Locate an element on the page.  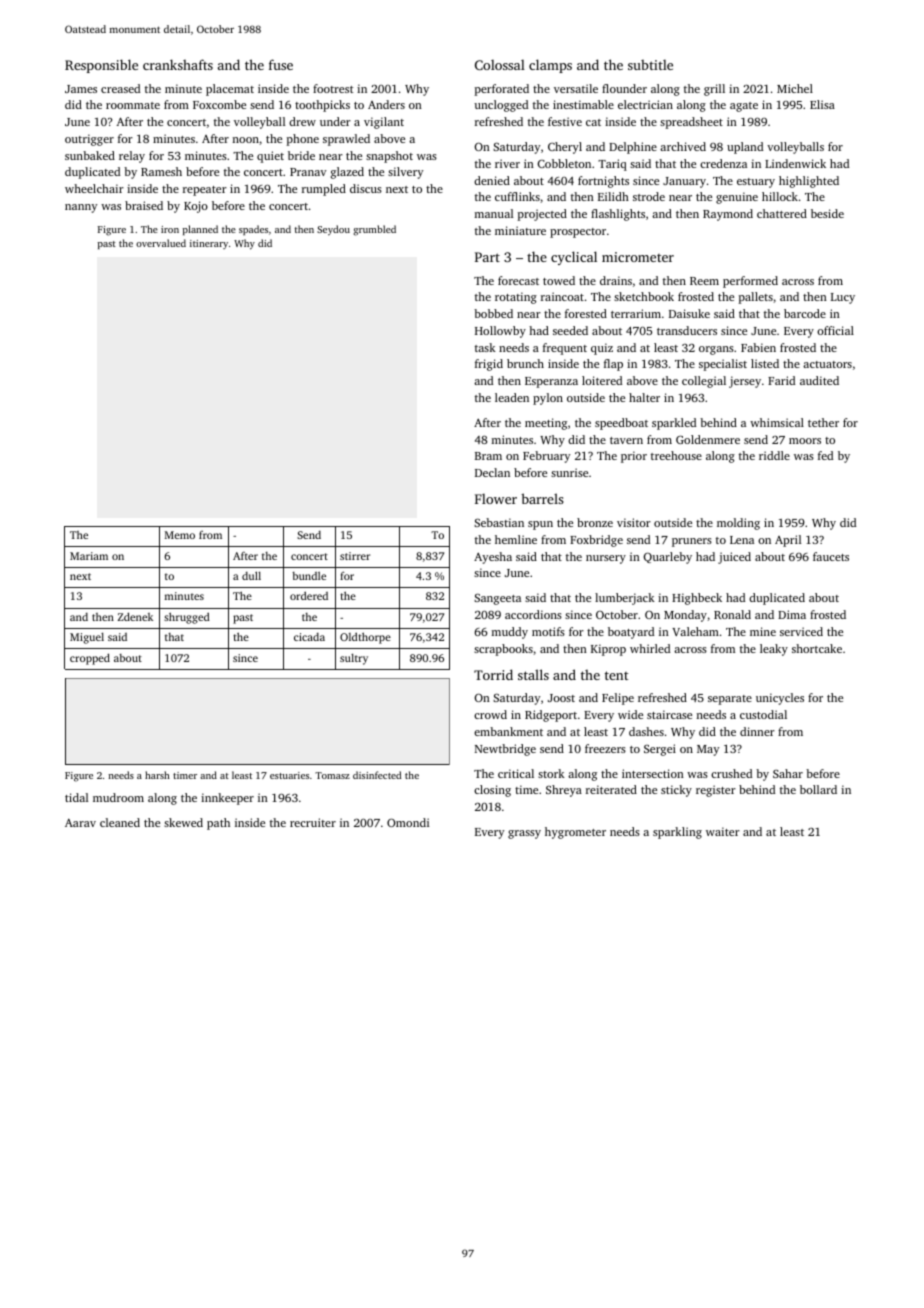
collegial is located at coordinates (704, 382).
